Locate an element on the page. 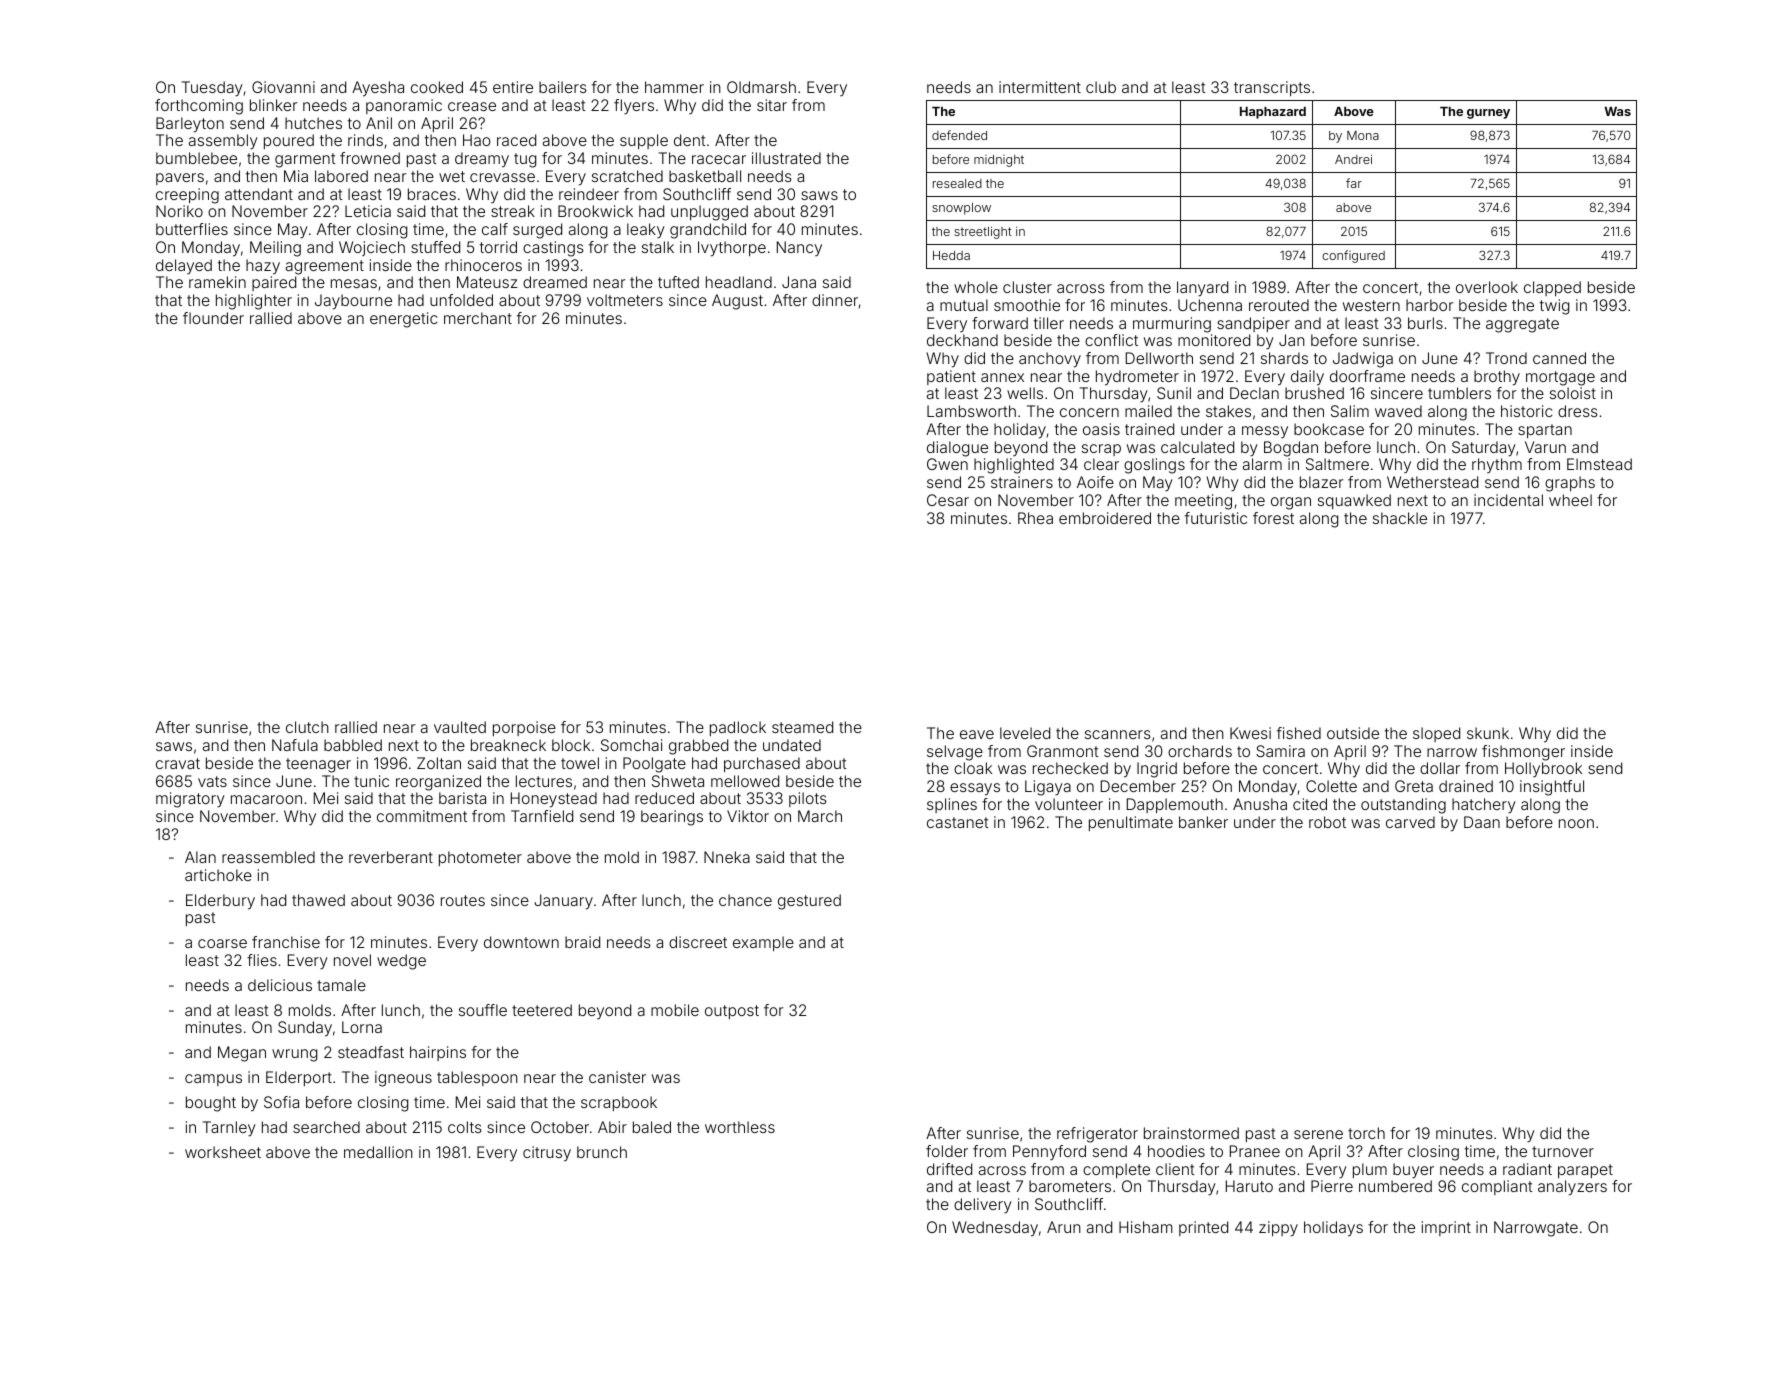  shackle is located at coordinates (1400, 518).
